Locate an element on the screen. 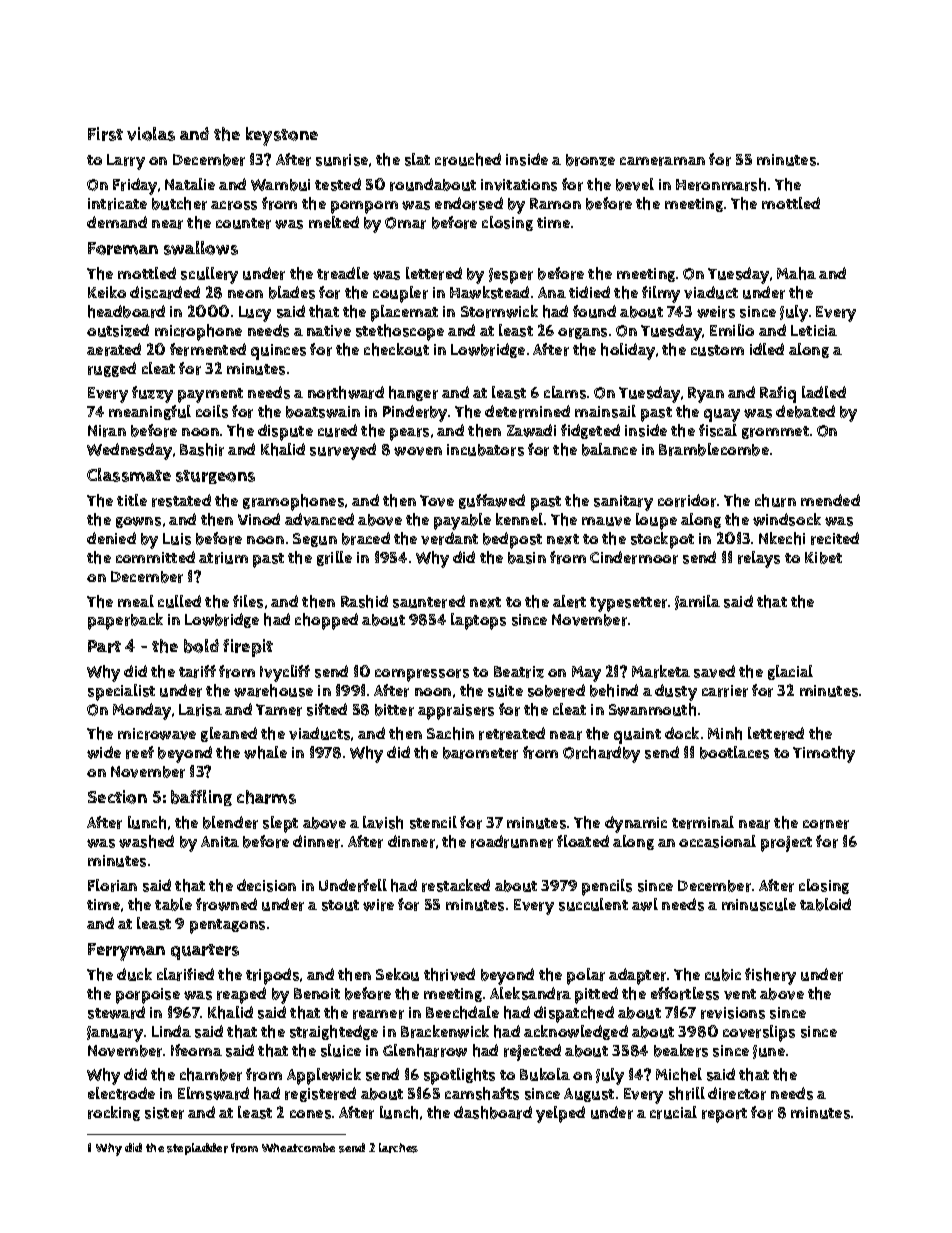  First is located at coordinates (105, 134).
